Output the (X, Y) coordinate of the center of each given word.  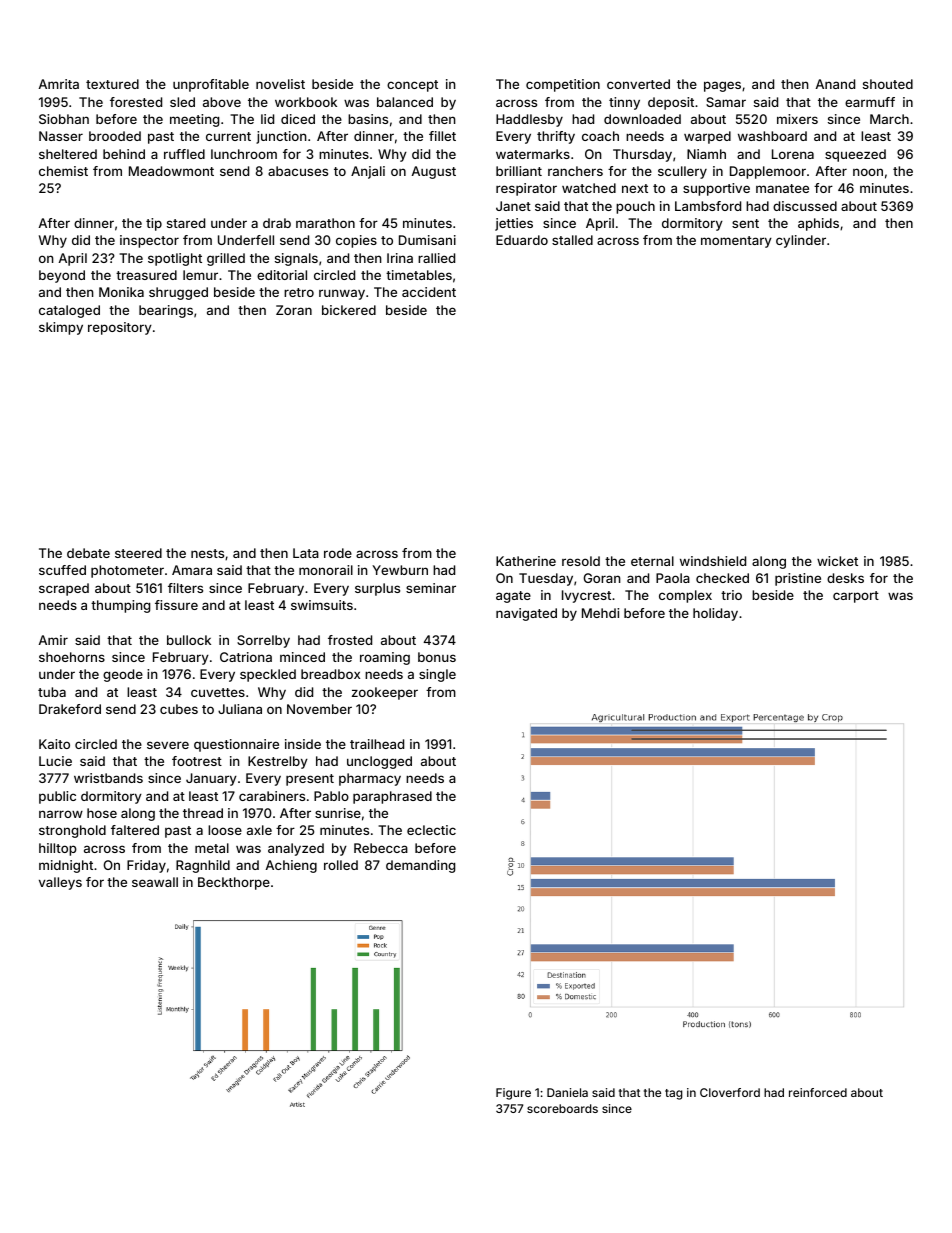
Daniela (567, 1092)
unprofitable (211, 85)
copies (356, 241)
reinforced (818, 1092)
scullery (682, 172)
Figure (513, 1094)
